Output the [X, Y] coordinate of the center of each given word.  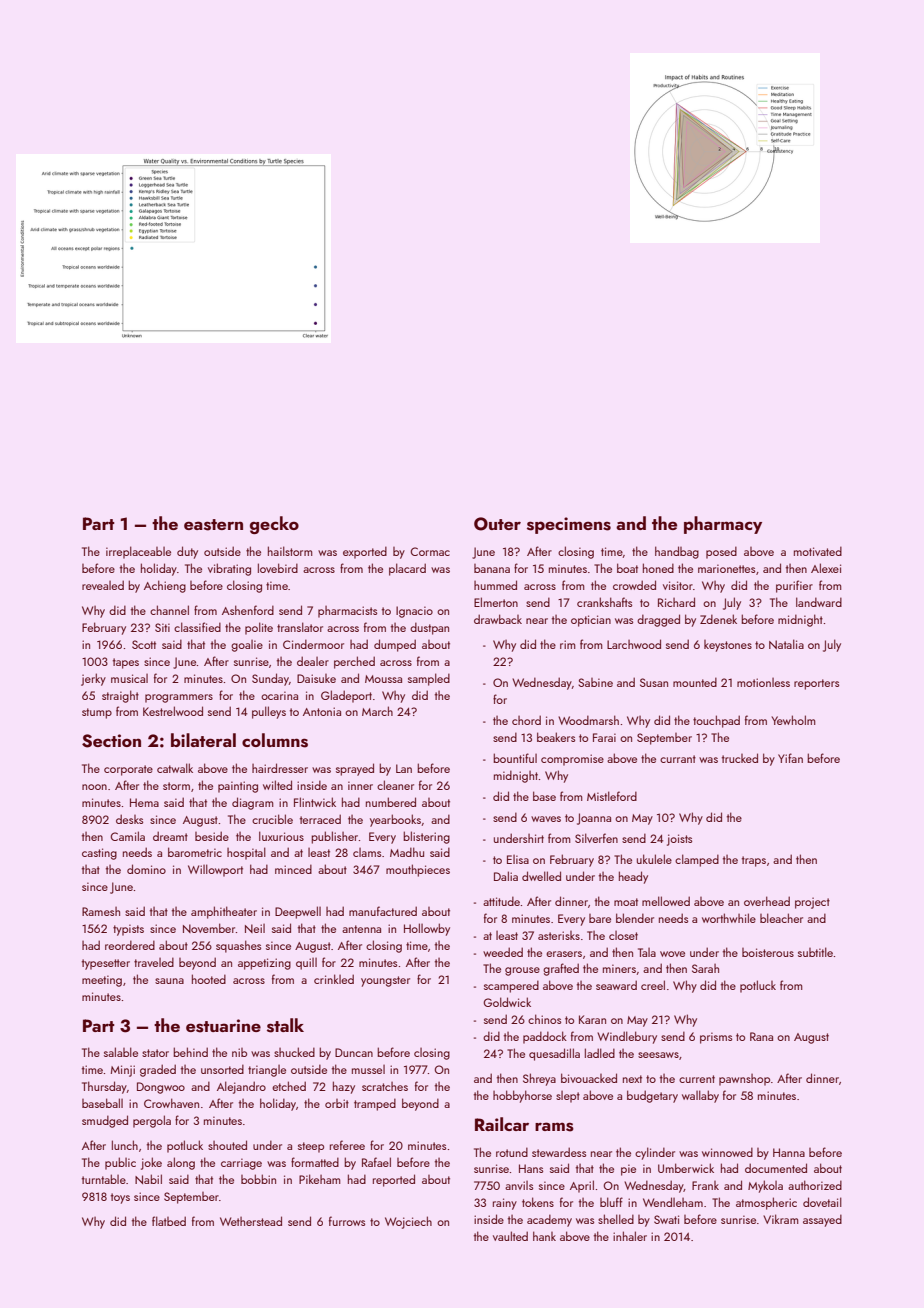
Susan [654, 682]
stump [97, 713]
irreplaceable [138, 552]
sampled [429, 679]
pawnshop [744, 1080]
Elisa [518, 859]
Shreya [539, 1079]
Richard [676, 602]
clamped [697, 860]
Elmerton [496, 602]
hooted [209, 979]
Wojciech [408, 1222]
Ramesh [101, 911]
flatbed [169, 1221]
